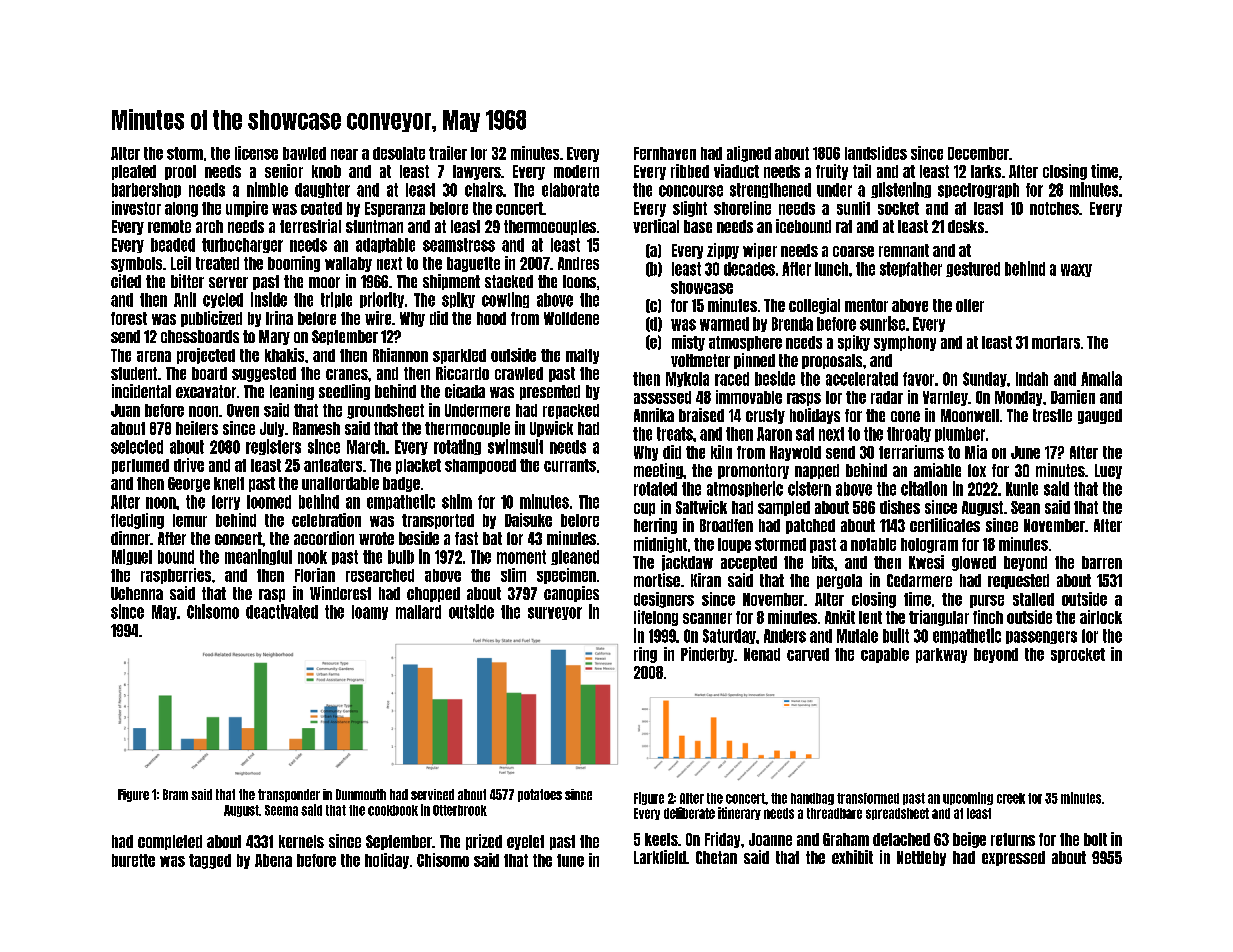  What do you see at coordinates (1078, 655) in the page?
I see `sprocket` at bounding box center [1078, 655].
